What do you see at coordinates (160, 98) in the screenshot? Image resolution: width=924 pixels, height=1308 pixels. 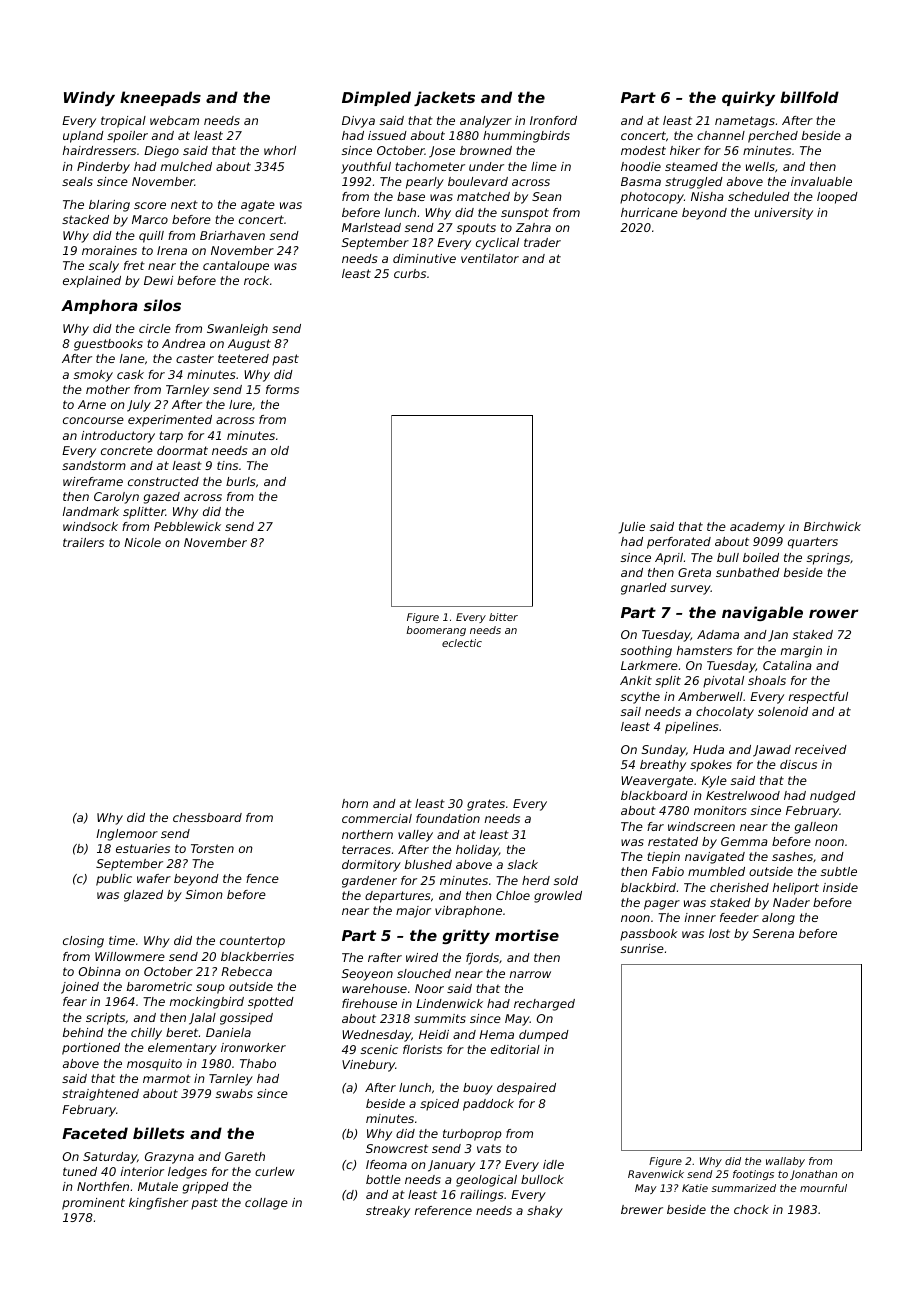 I see `kneepads` at bounding box center [160, 98].
